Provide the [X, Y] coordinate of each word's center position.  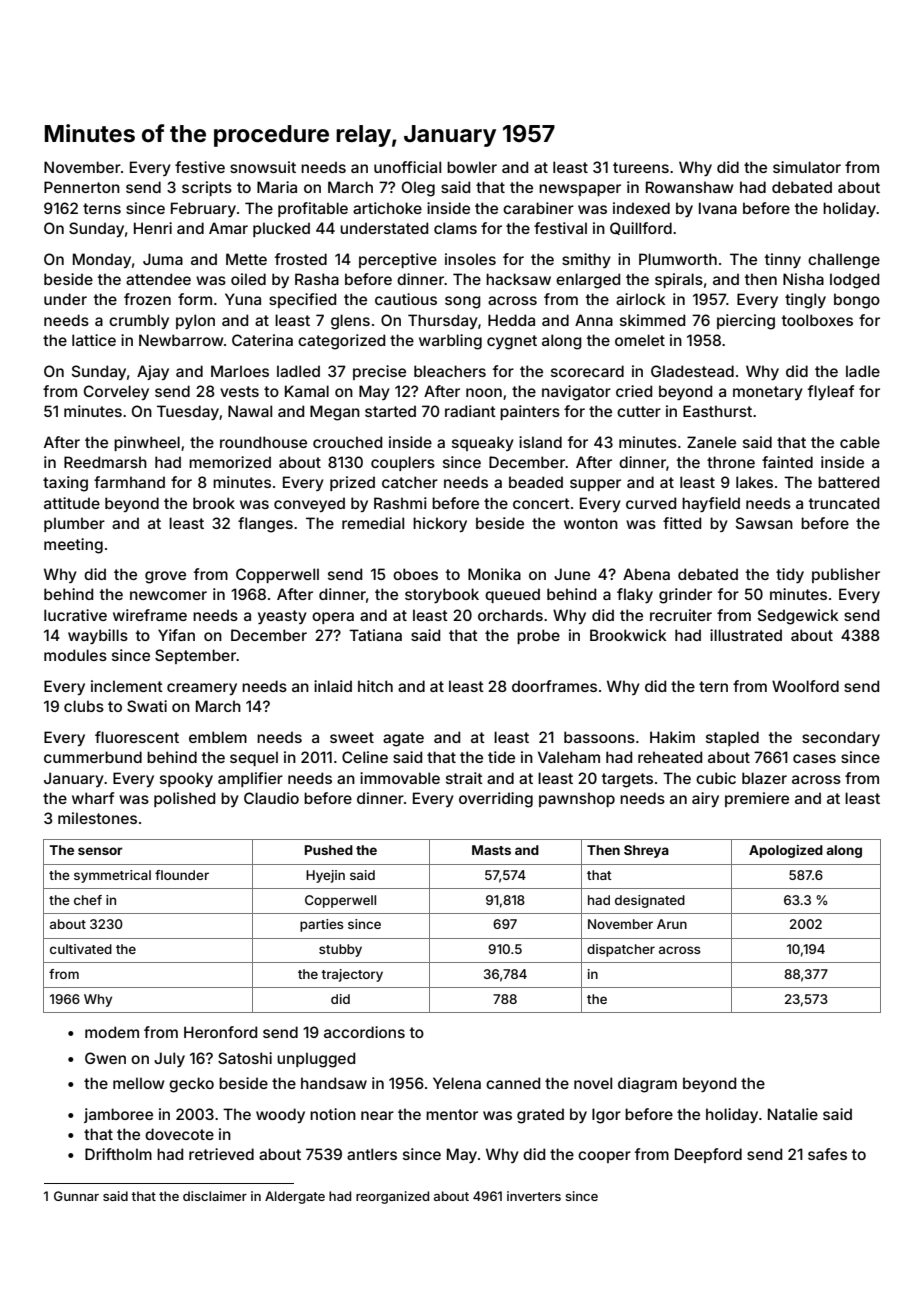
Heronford [220, 1032]
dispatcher [621, 950]
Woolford [805, 686]
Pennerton [82, 187]
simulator [807, 167]
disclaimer [215, 1196]
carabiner [538, 208]
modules [75, 655]
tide [501, 757]
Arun [672, 924]
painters [530, 412]
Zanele [711, 442]
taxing [65, 484]
